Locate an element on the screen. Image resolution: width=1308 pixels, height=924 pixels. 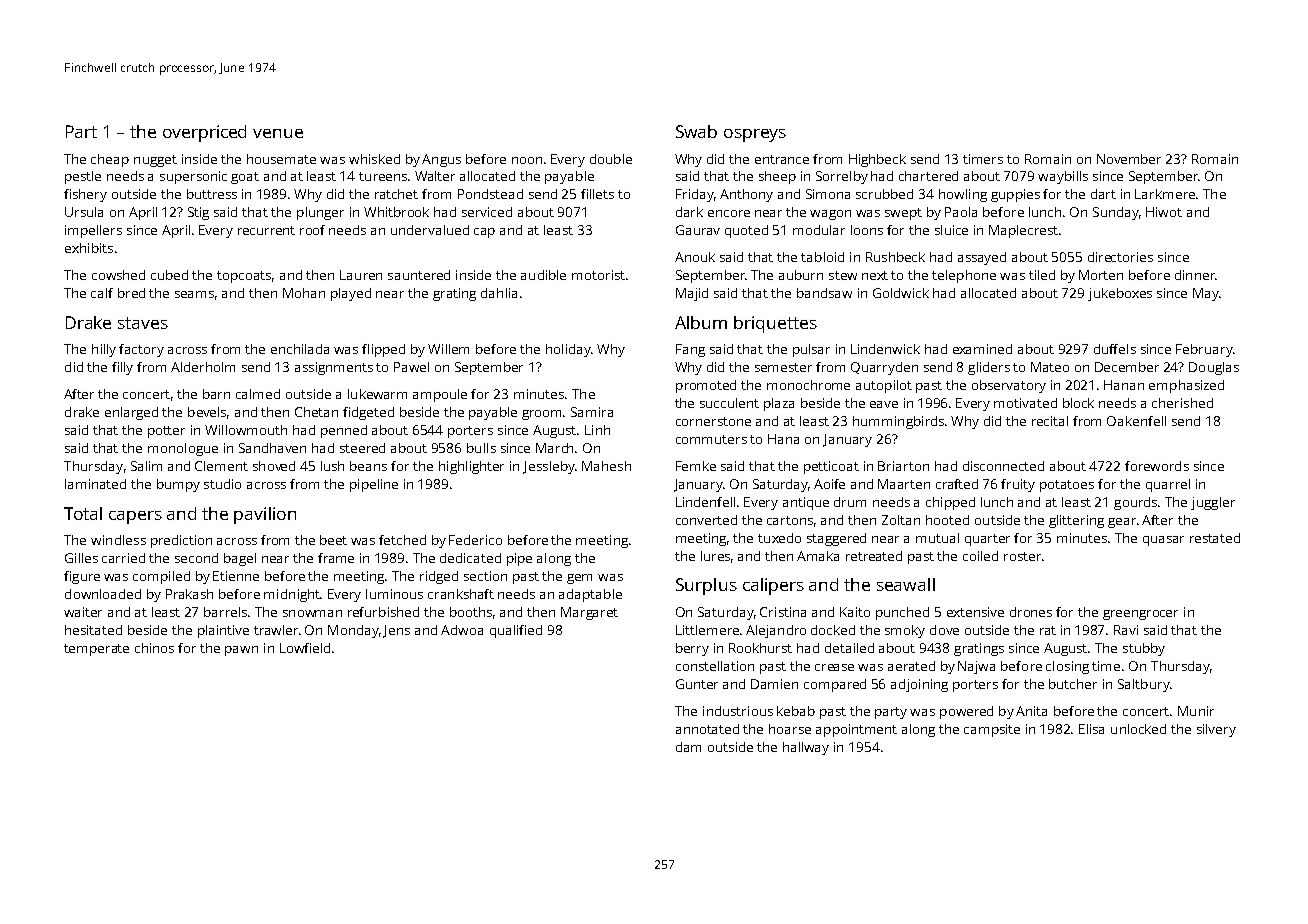
lures is located at coordinates (715, 556).
